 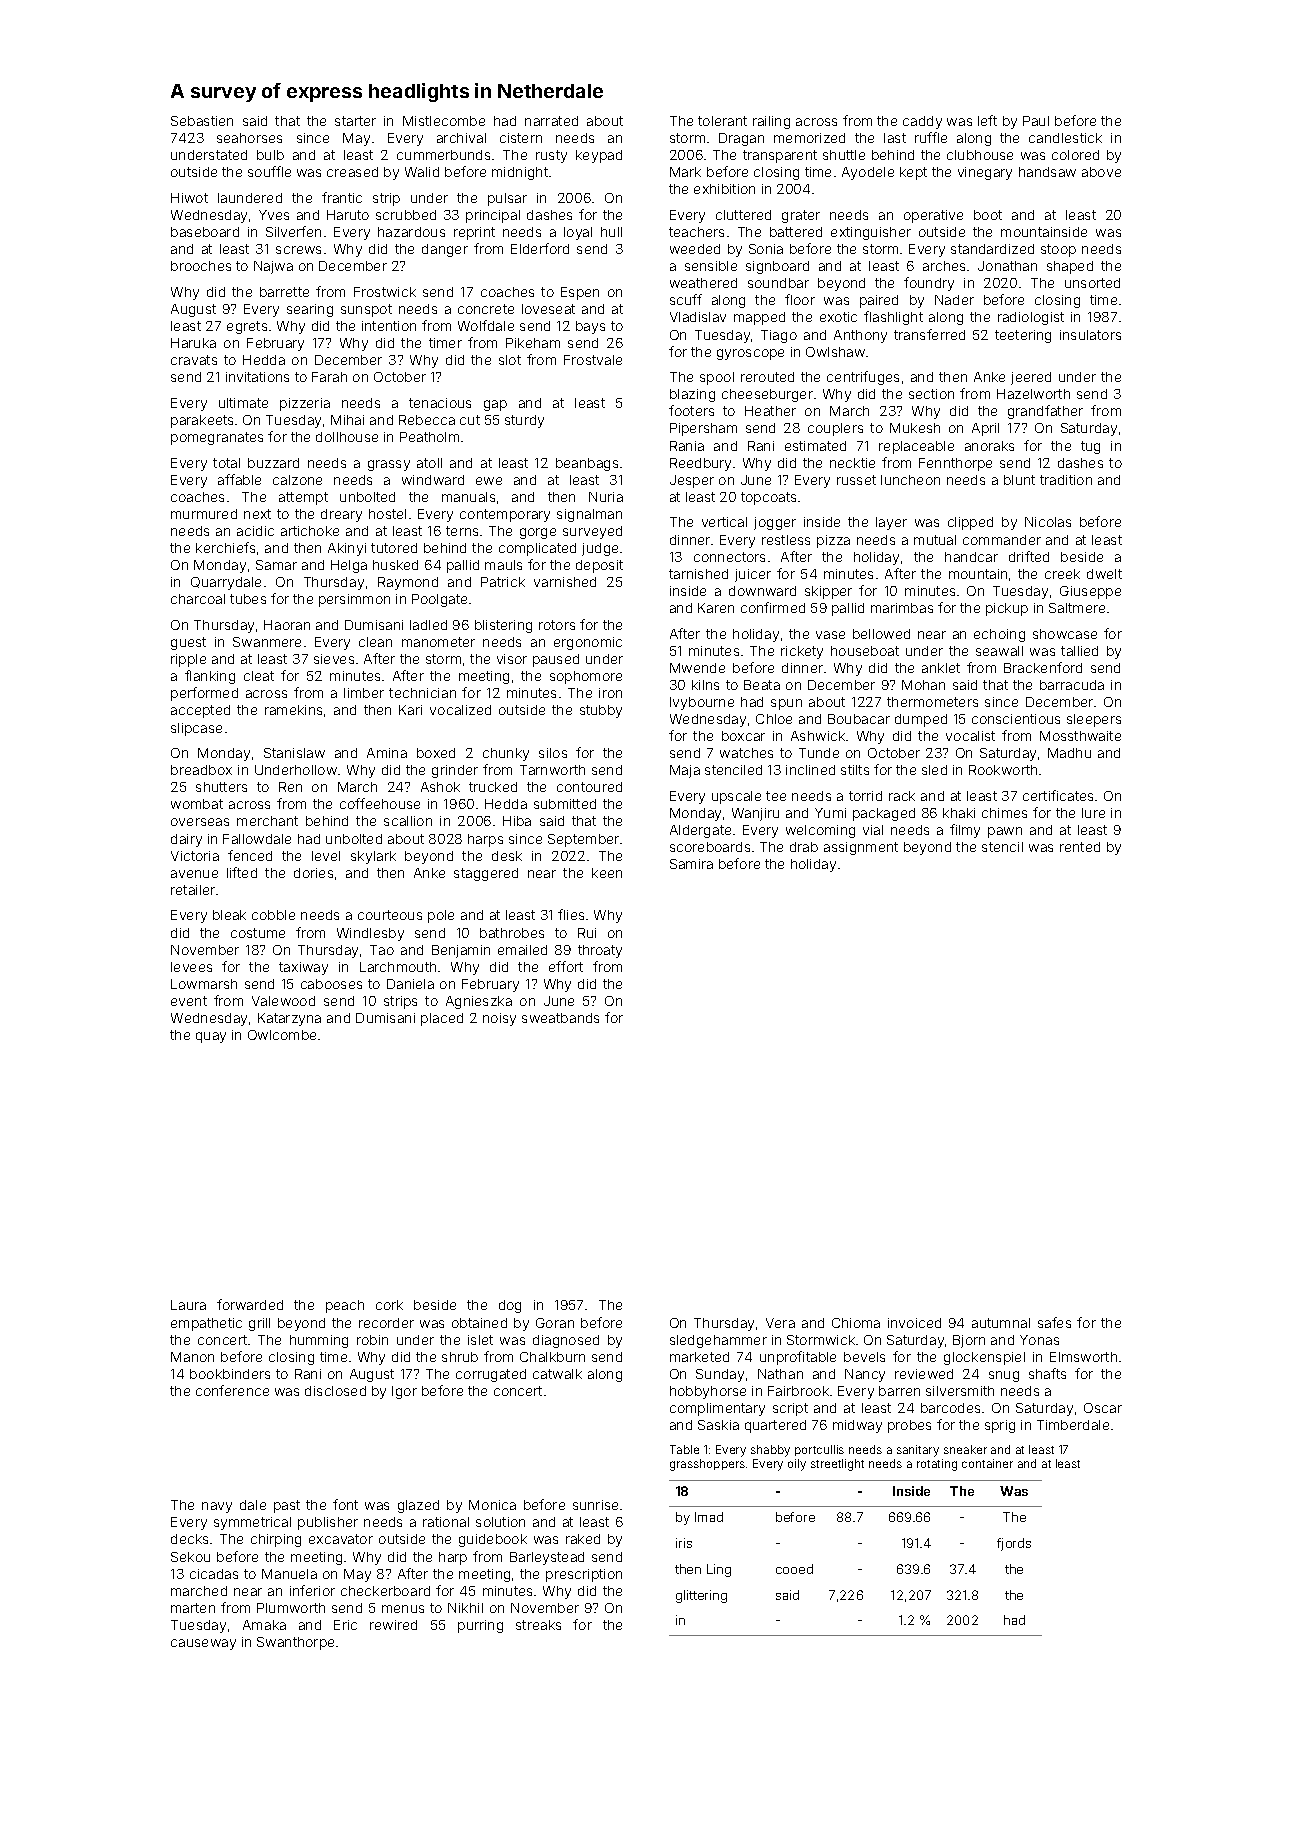 What do you see at coordinates (601, 711) in the screenshot?
I see `stubby` at bounding box center [601, 711].
